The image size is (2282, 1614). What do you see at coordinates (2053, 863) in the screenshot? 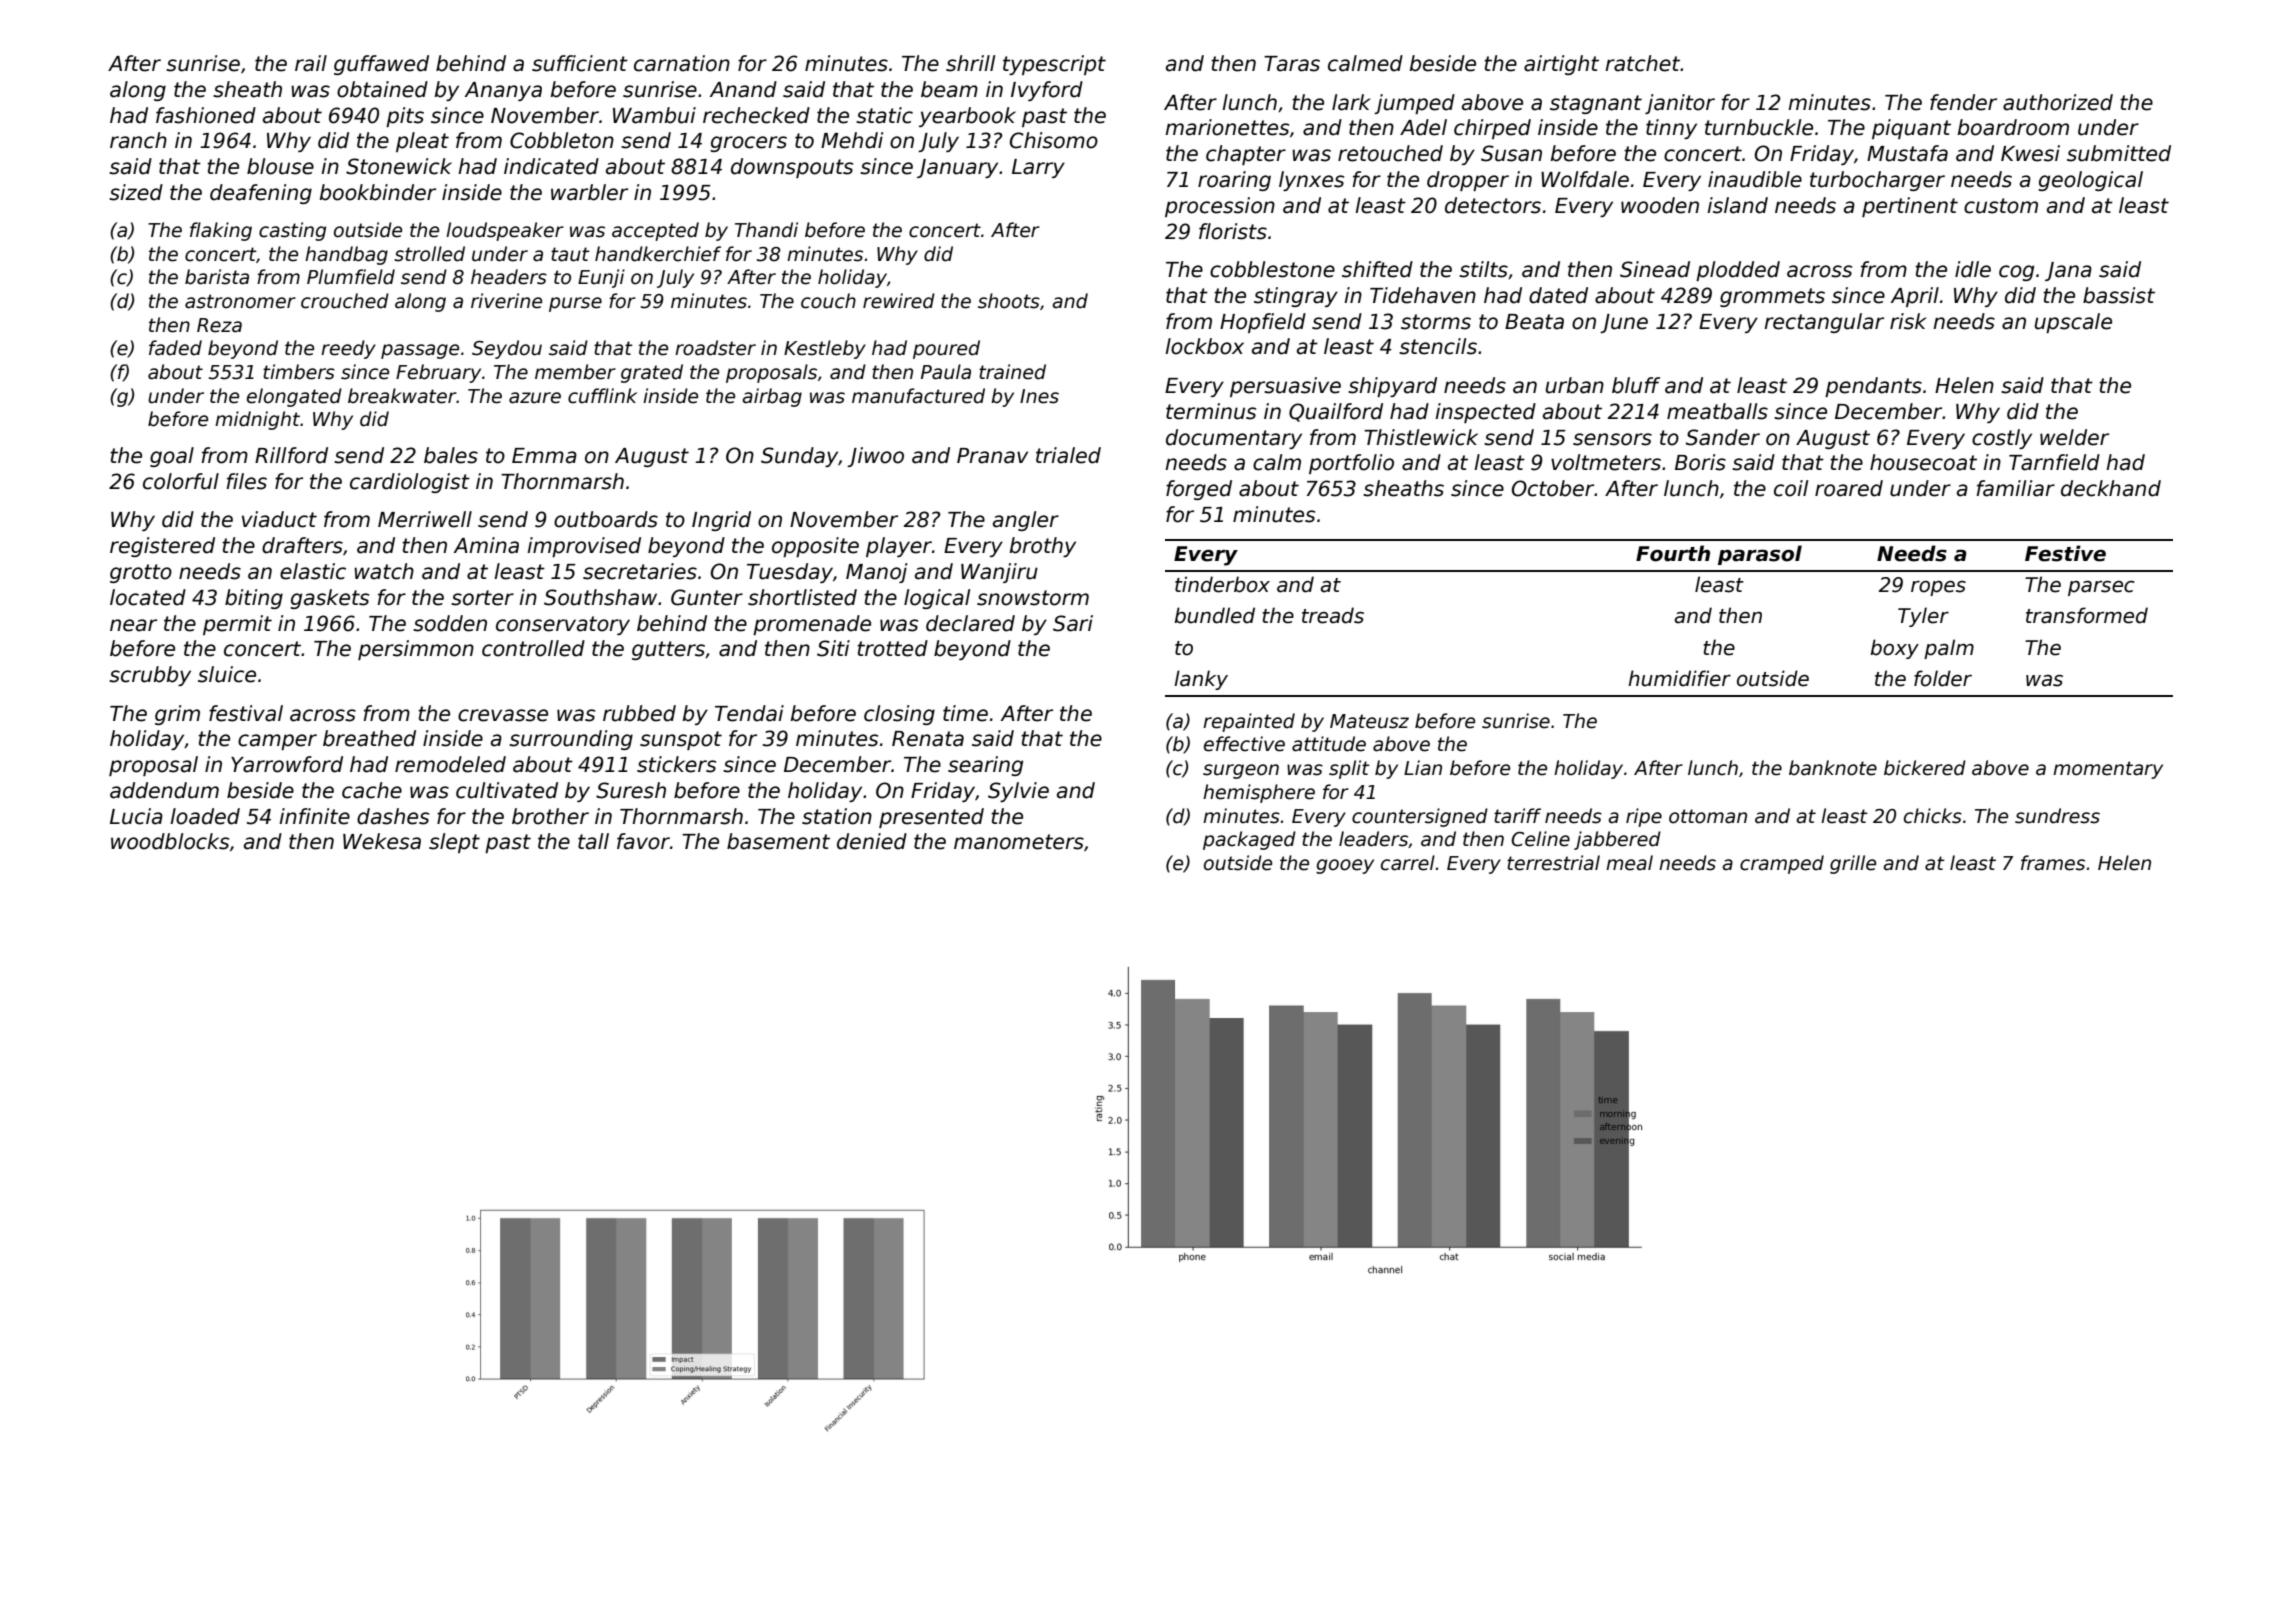
I see `frames` at bounding box center [2053, 863].
